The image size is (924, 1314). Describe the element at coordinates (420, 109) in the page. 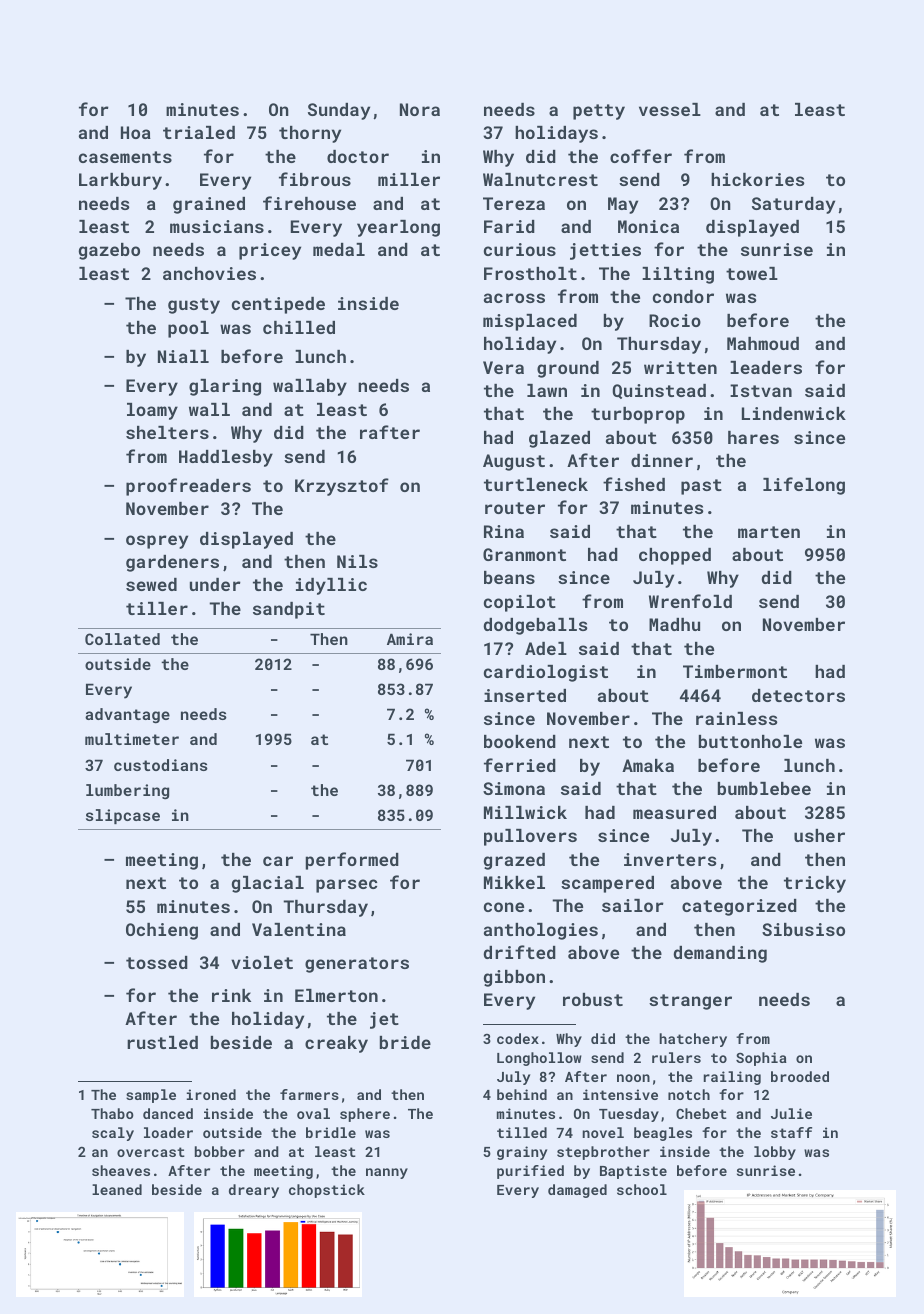

I see `Nora` at that location.
